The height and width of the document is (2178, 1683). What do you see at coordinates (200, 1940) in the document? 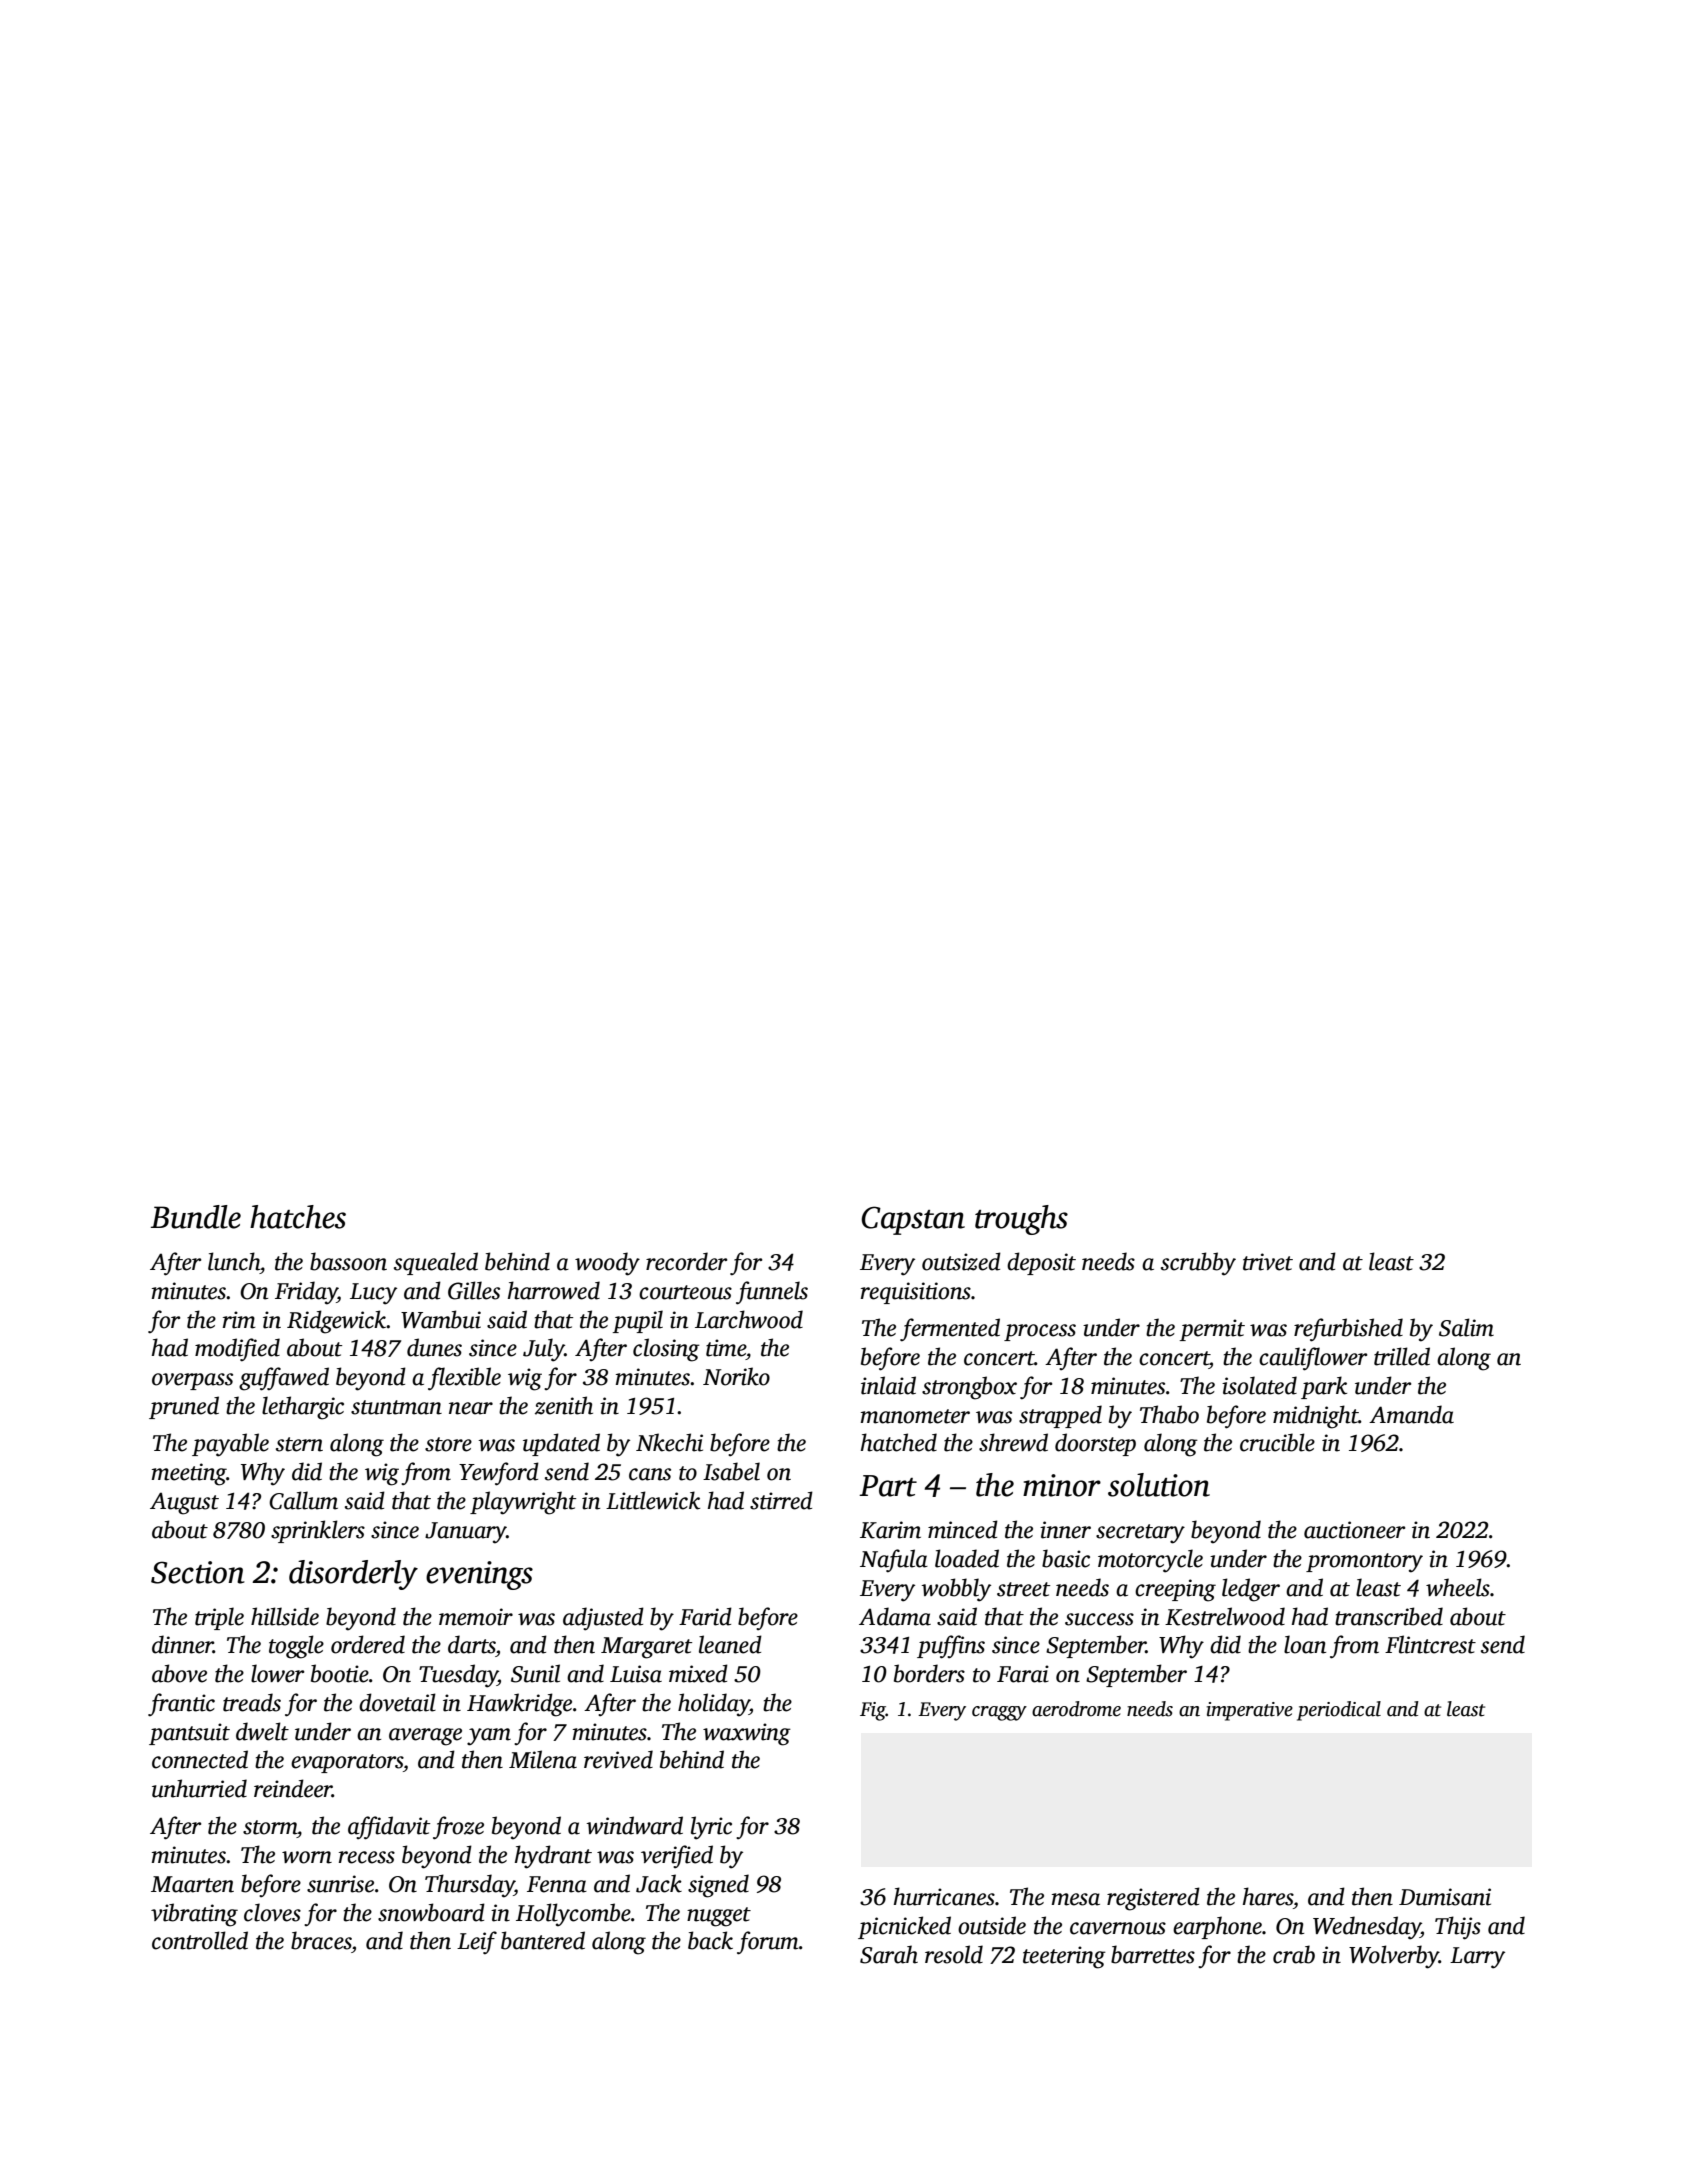
I see `controlled` at bounding box center [200, 1940].
